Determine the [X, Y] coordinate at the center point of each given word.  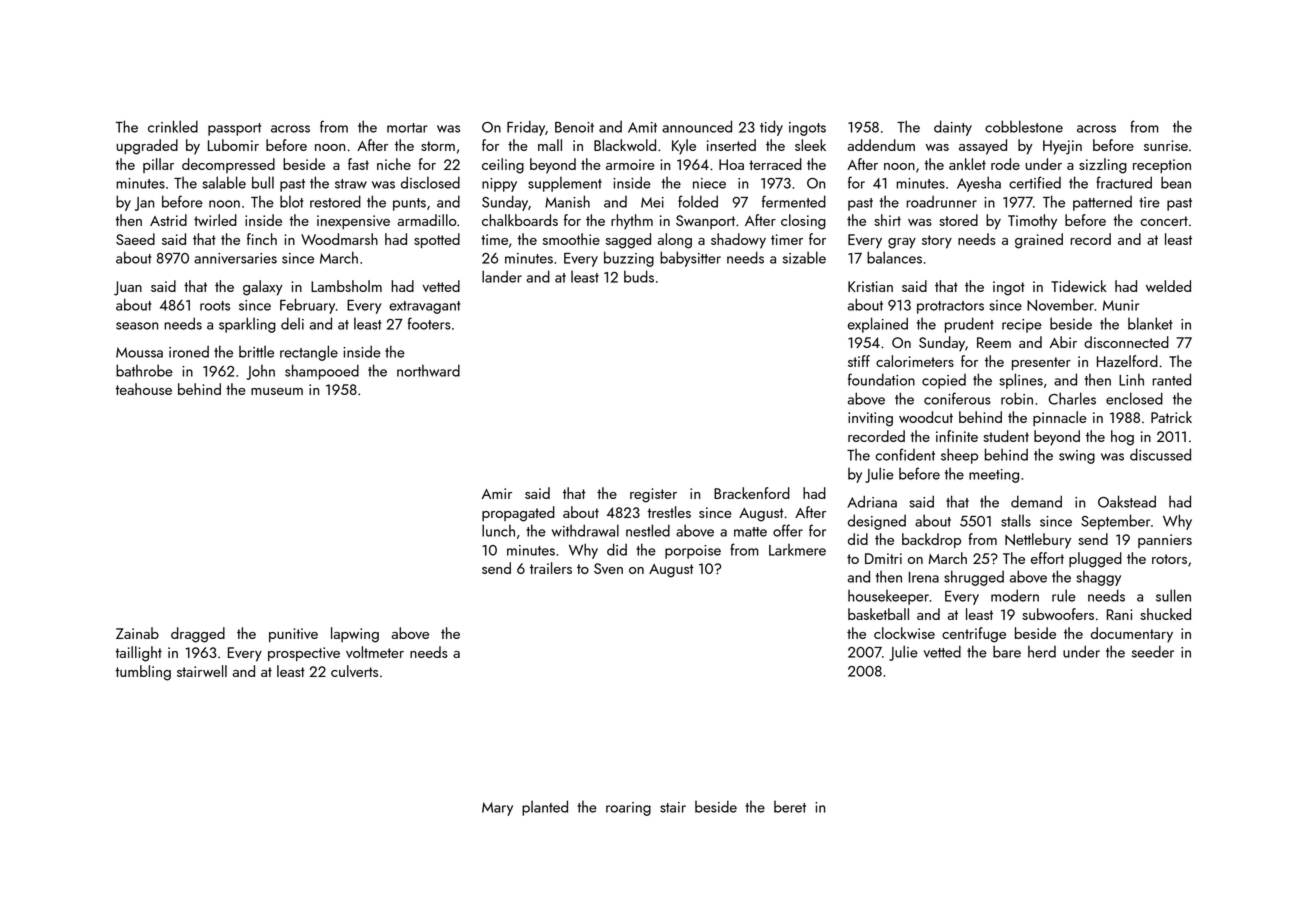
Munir [1121, 305]
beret [790, 807]
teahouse [143, 389]
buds [639, 276]
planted [545, 808]
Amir [497, 493]
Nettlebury [1038, 541]
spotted [437, 240]
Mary [497, 809]
